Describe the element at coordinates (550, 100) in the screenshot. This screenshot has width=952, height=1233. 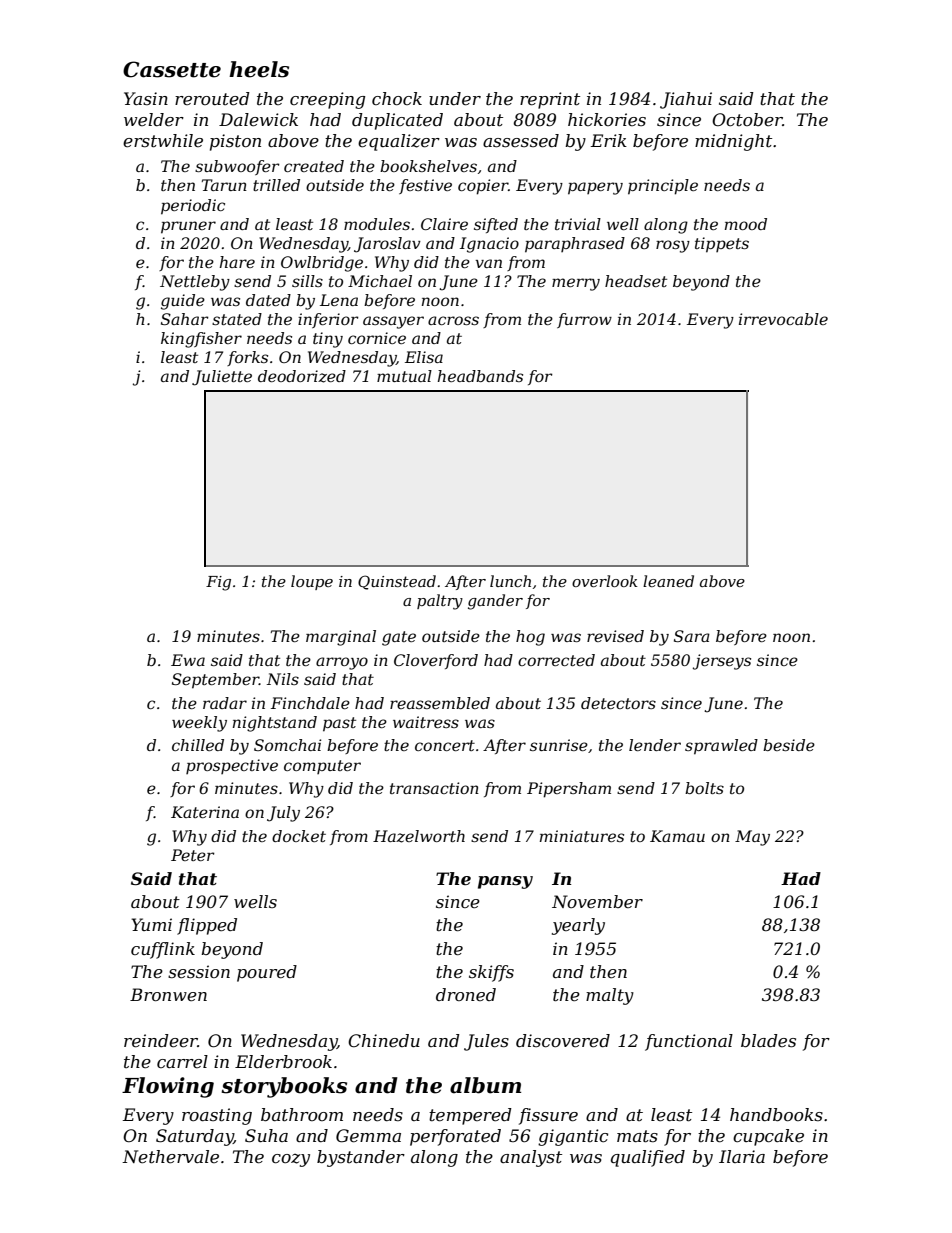
I see `reprint` at that location.
